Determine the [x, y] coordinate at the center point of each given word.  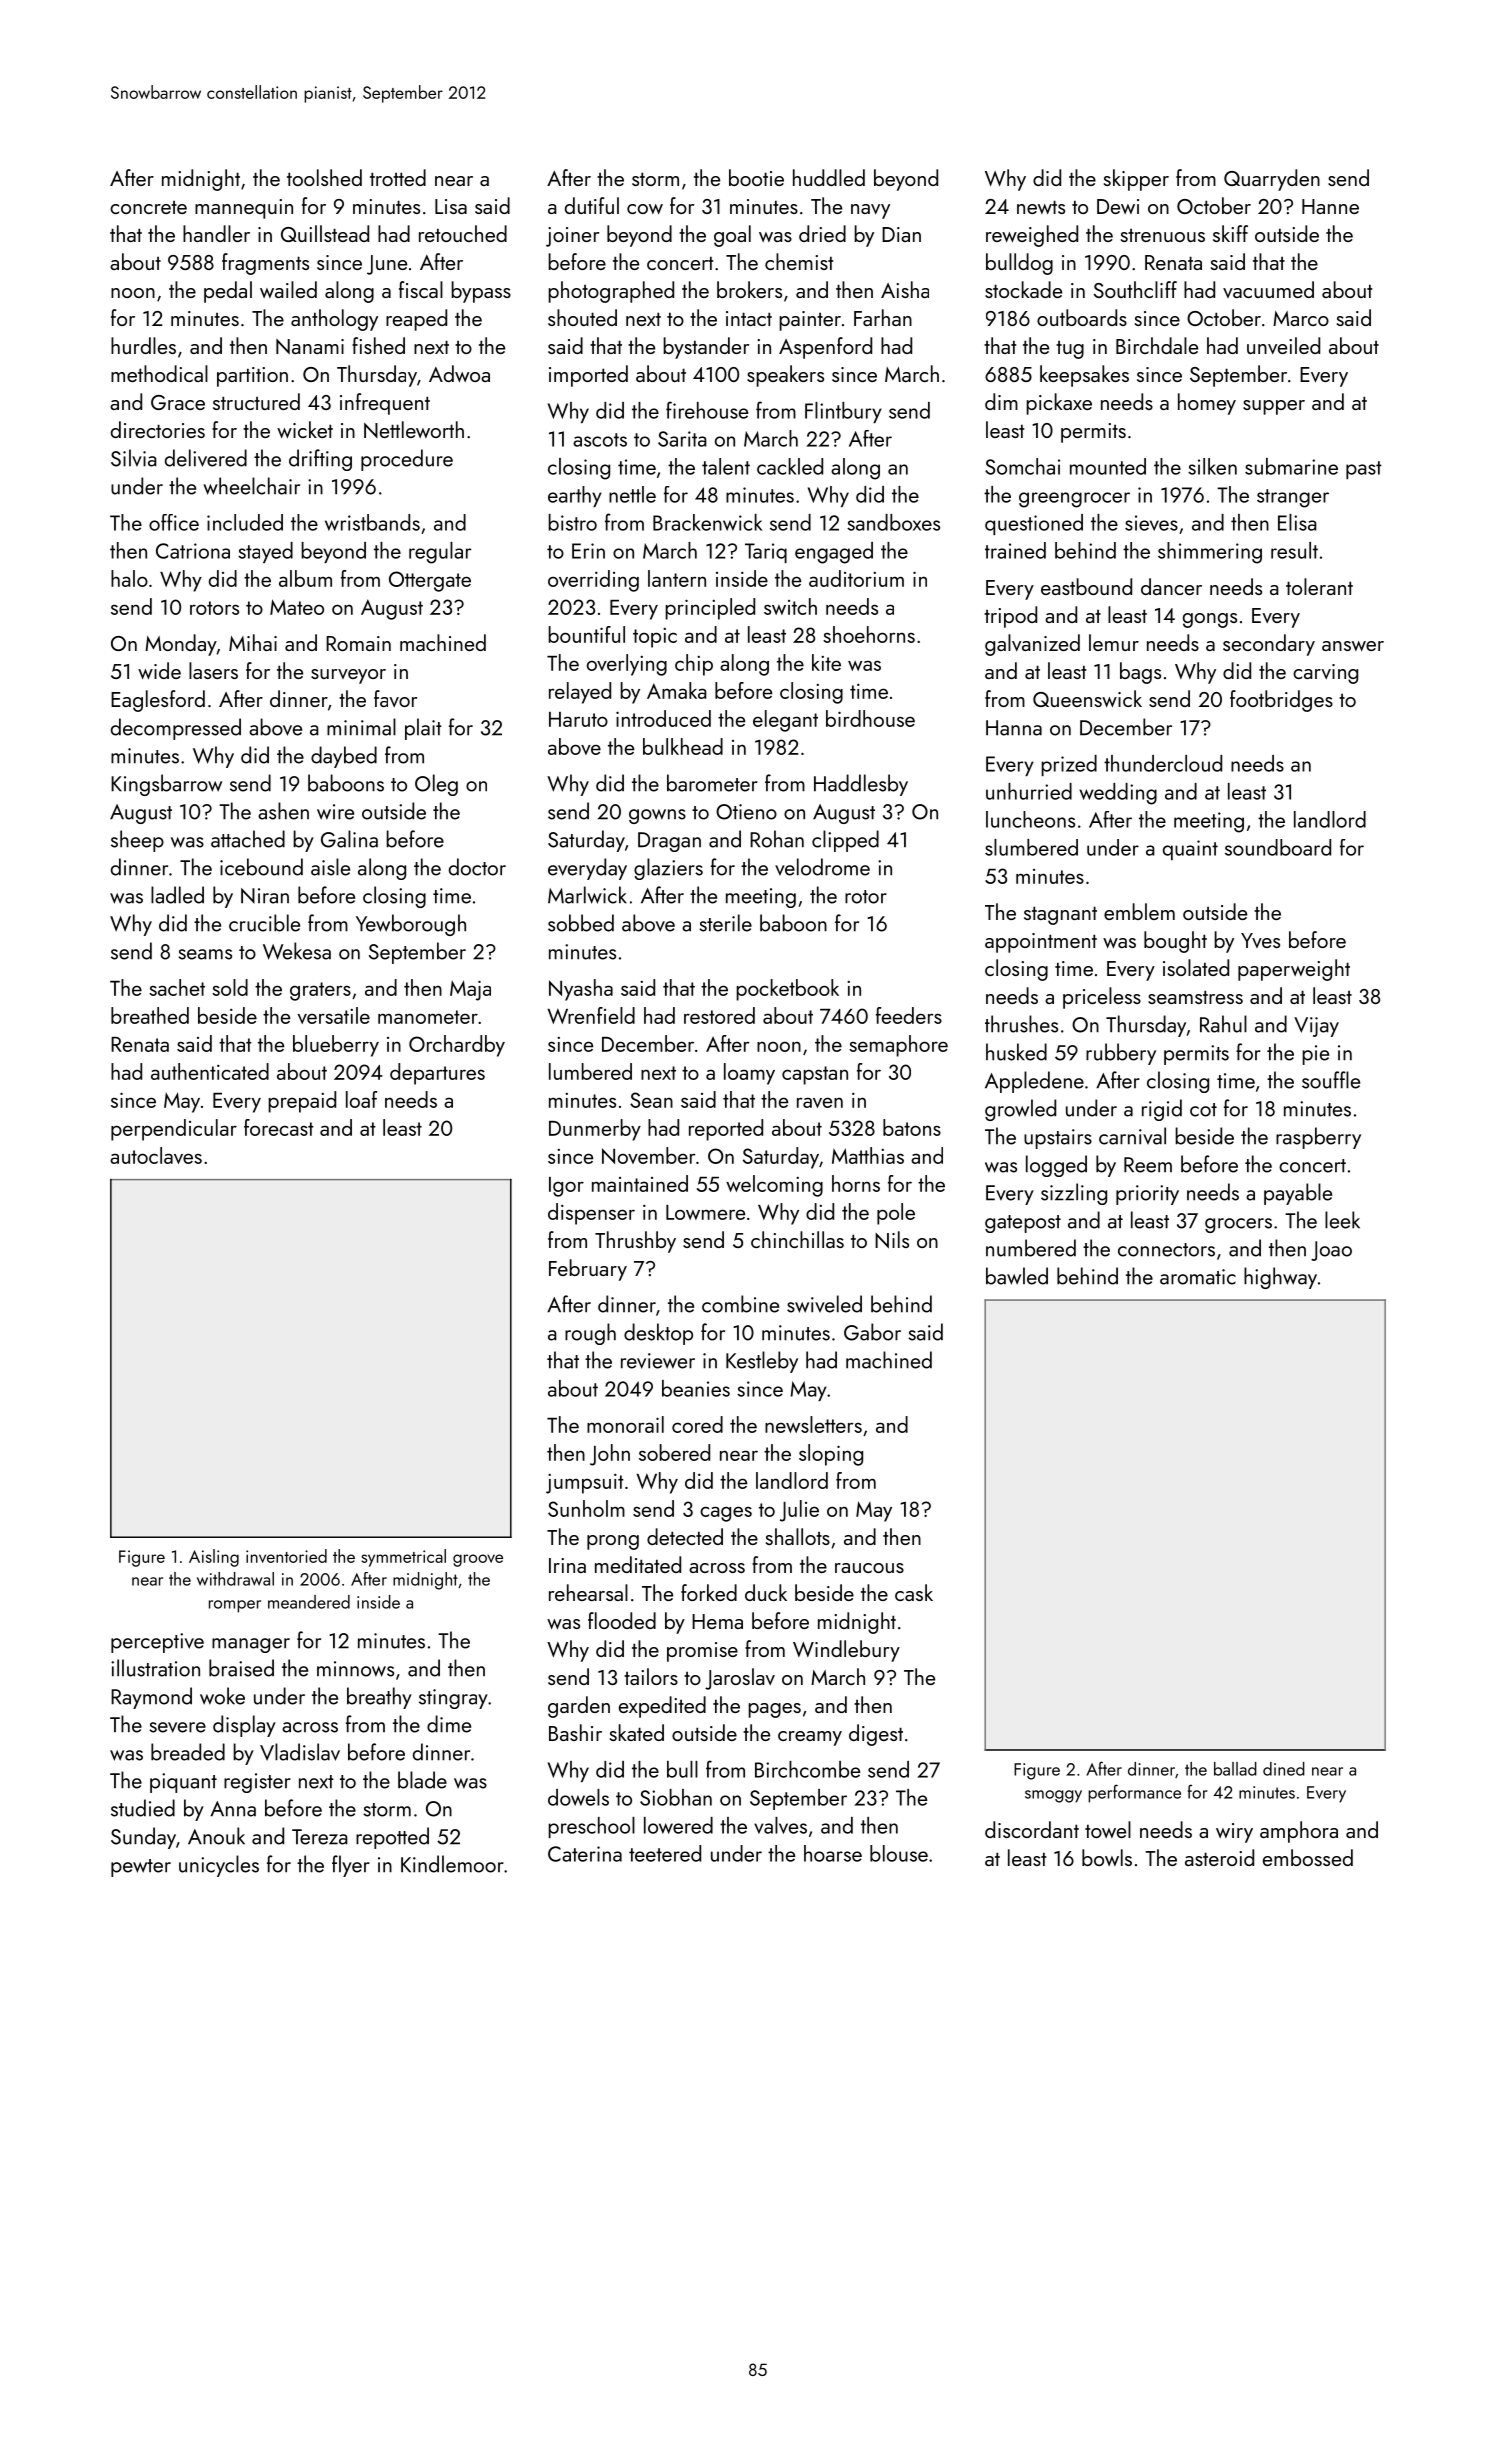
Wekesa [297, 951]
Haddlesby [861, 785]
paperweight [1294, 970]
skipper [1136, 180]
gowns [657, 816]
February [588, 1270]
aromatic [1198, 1277]
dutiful [592, 205]
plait [423, 729]
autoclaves [156, 1155]
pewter [141, 1868]
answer [1353, 646]
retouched [463, 233]
